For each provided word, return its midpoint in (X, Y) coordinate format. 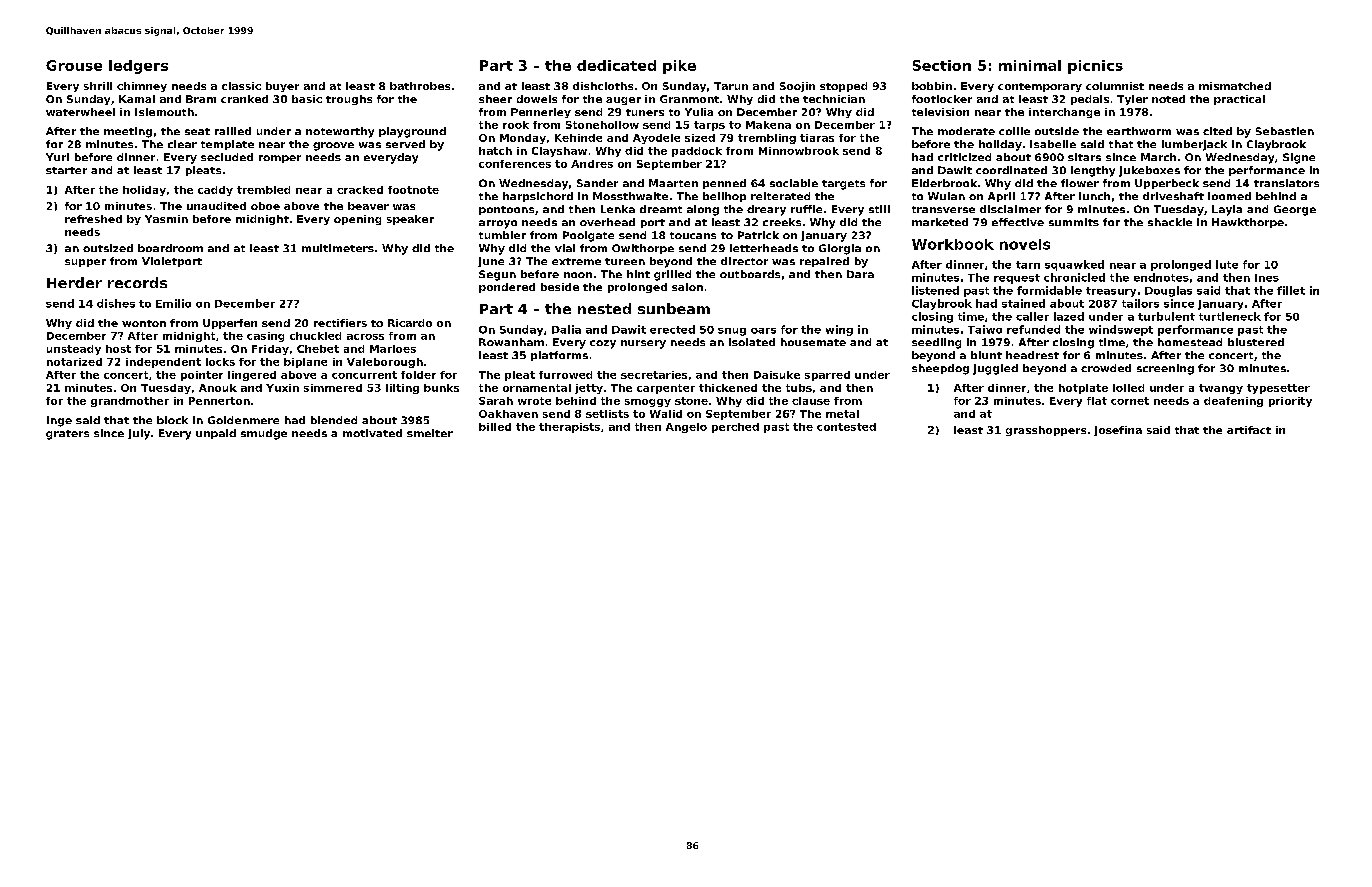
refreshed (93, 219)
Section (942, 65)
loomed (1229, 196)
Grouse (74, 65)
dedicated (616, 65)
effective (1018, 222)
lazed (1069, 316)
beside (560, 287)
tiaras (817, 138)
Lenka (618, 209)
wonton (144, 323)
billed (495, 427)
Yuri (57, 157)
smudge (264, 434)
